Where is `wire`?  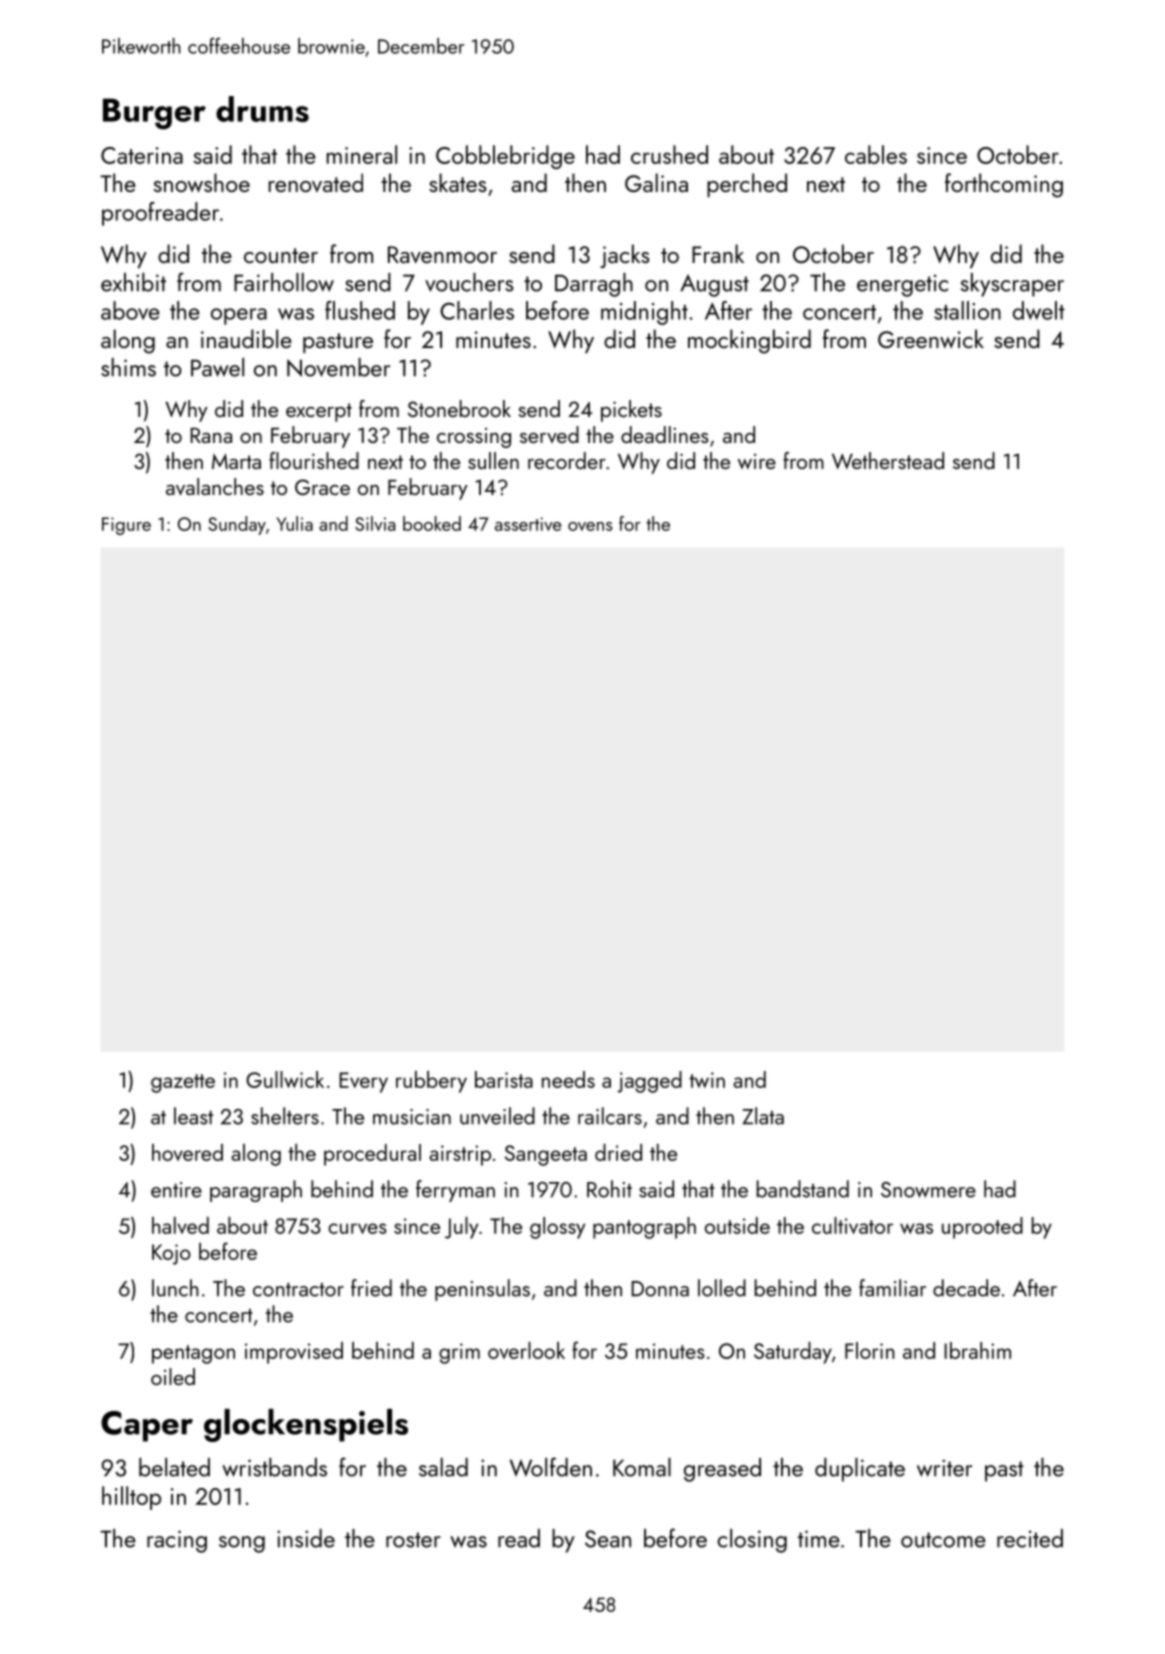
wire is located at coordinates (757, 461).
